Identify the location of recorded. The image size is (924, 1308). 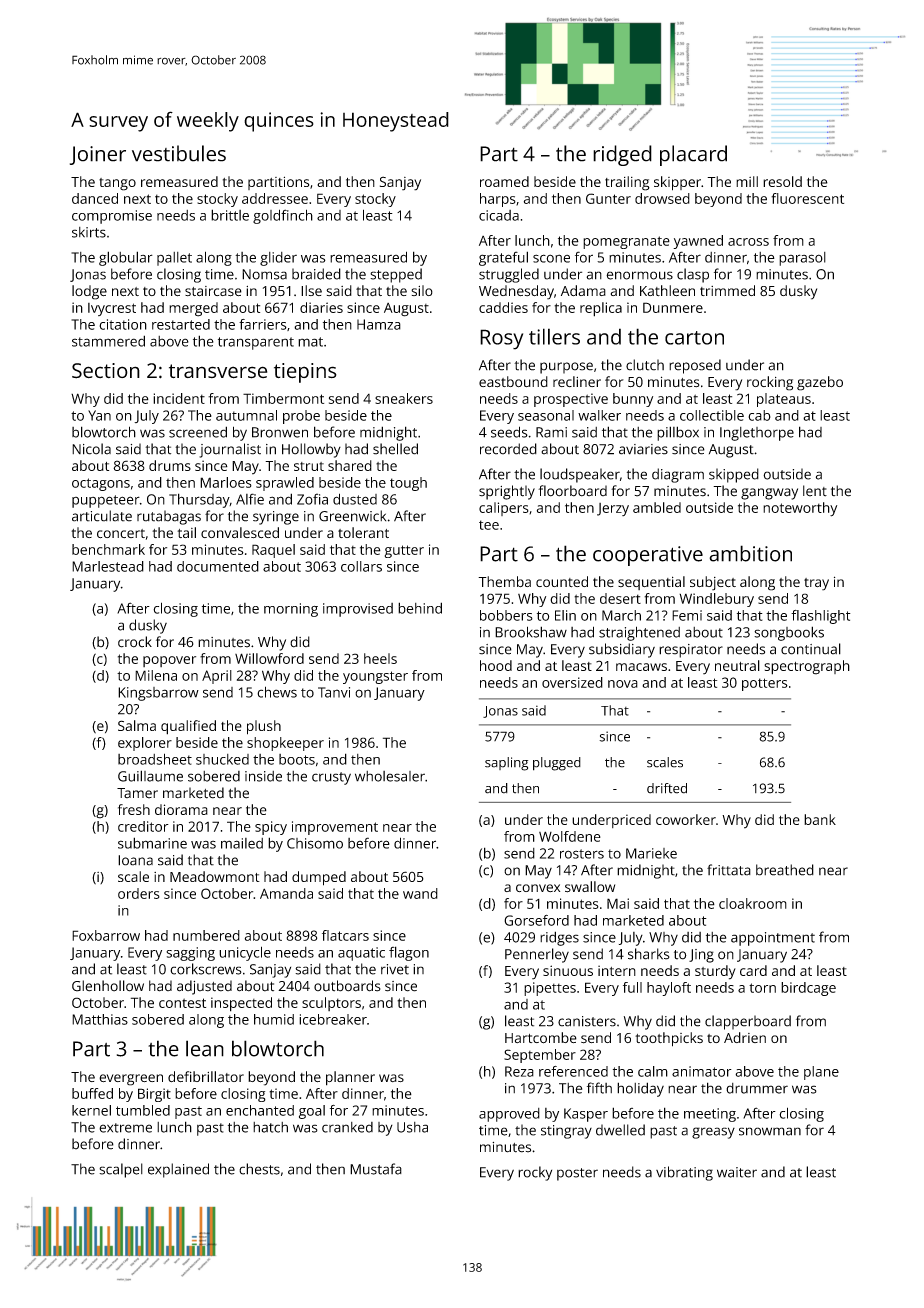
(508, 449).
